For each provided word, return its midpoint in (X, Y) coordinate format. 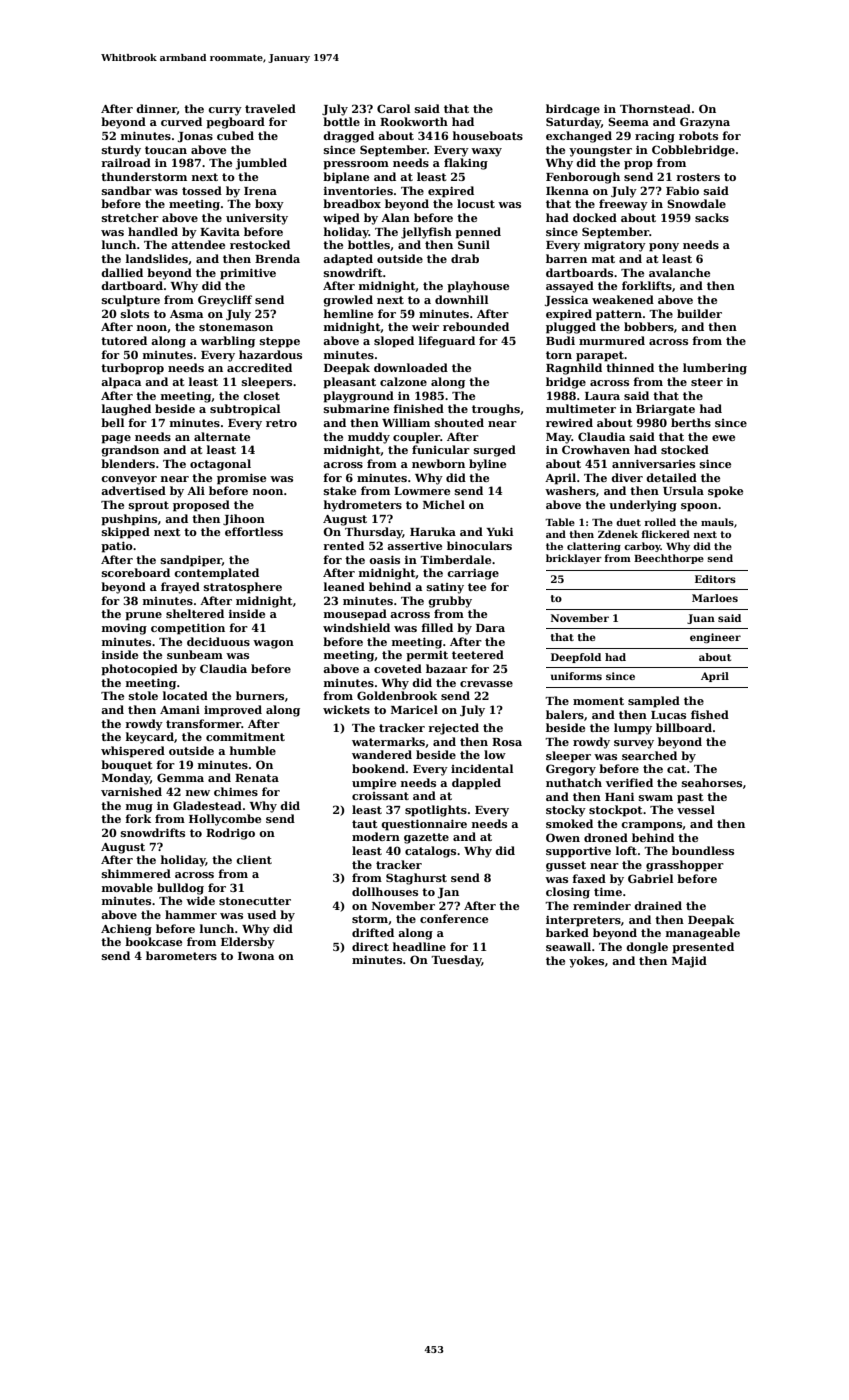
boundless (703, 850)
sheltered (195, 613)
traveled (270, 108)
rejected (453, 729)
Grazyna (705, 123)
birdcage (573, 110)
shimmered (136, 873)
